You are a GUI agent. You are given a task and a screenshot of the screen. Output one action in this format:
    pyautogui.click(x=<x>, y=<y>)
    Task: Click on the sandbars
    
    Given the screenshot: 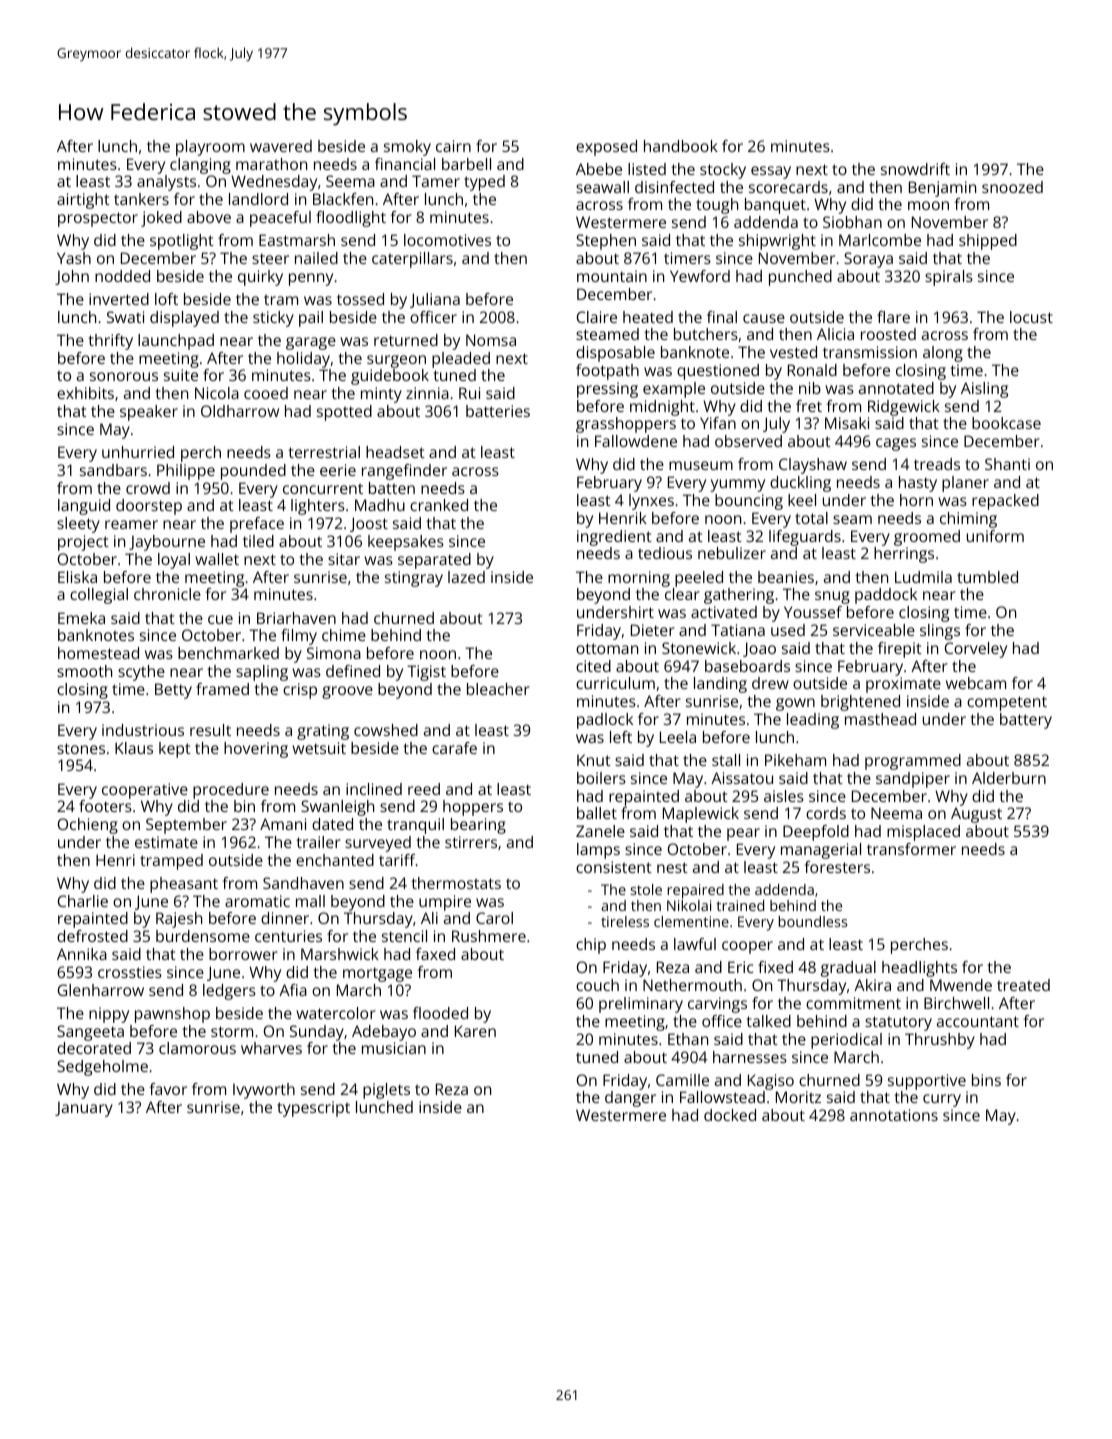 What is the action you would take?
    pyautogui.click(x=113, y=470)
